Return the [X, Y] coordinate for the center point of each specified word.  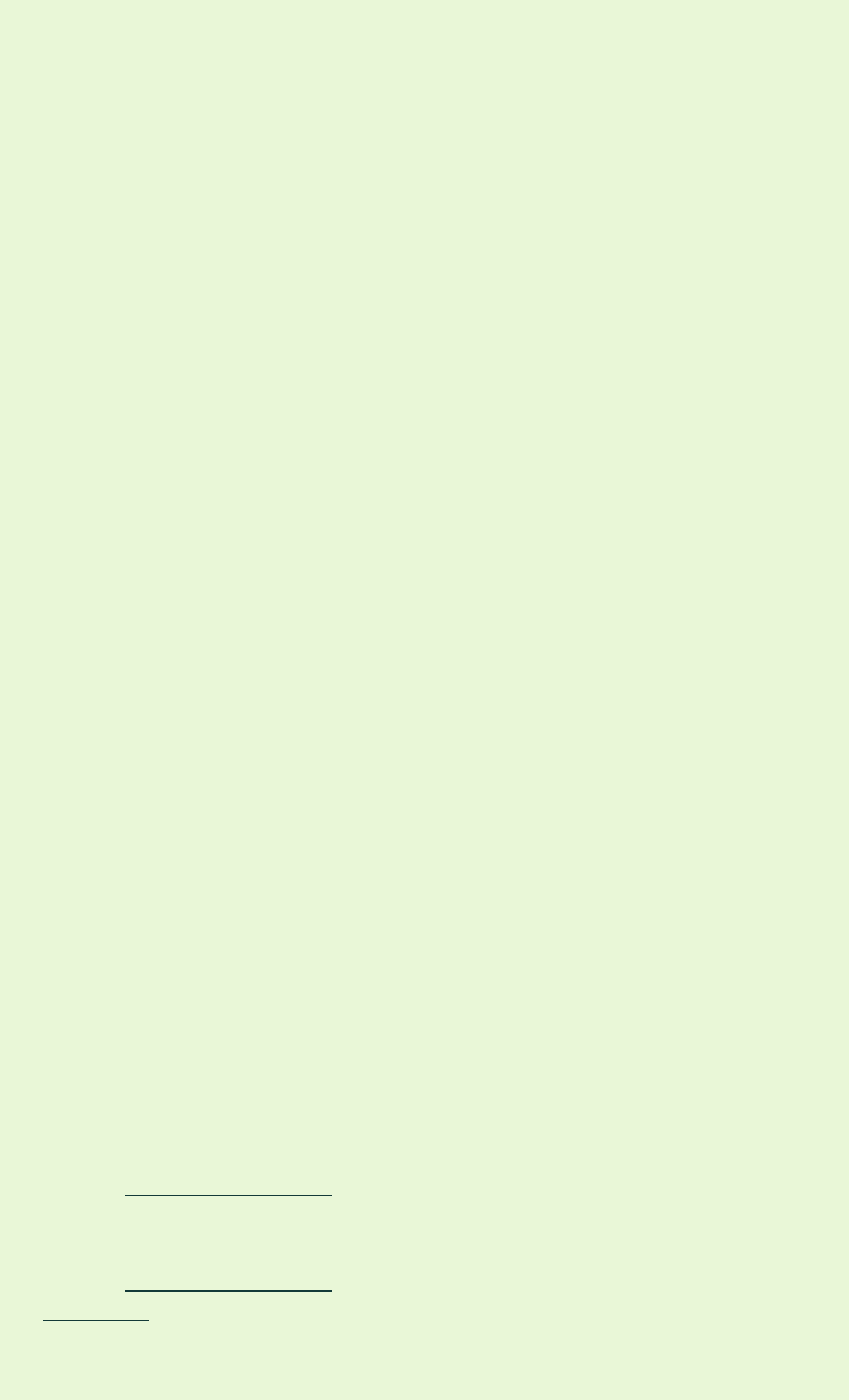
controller [177, 1303]
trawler [257, 872]
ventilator [786, 900]
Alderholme [458, 1241]
